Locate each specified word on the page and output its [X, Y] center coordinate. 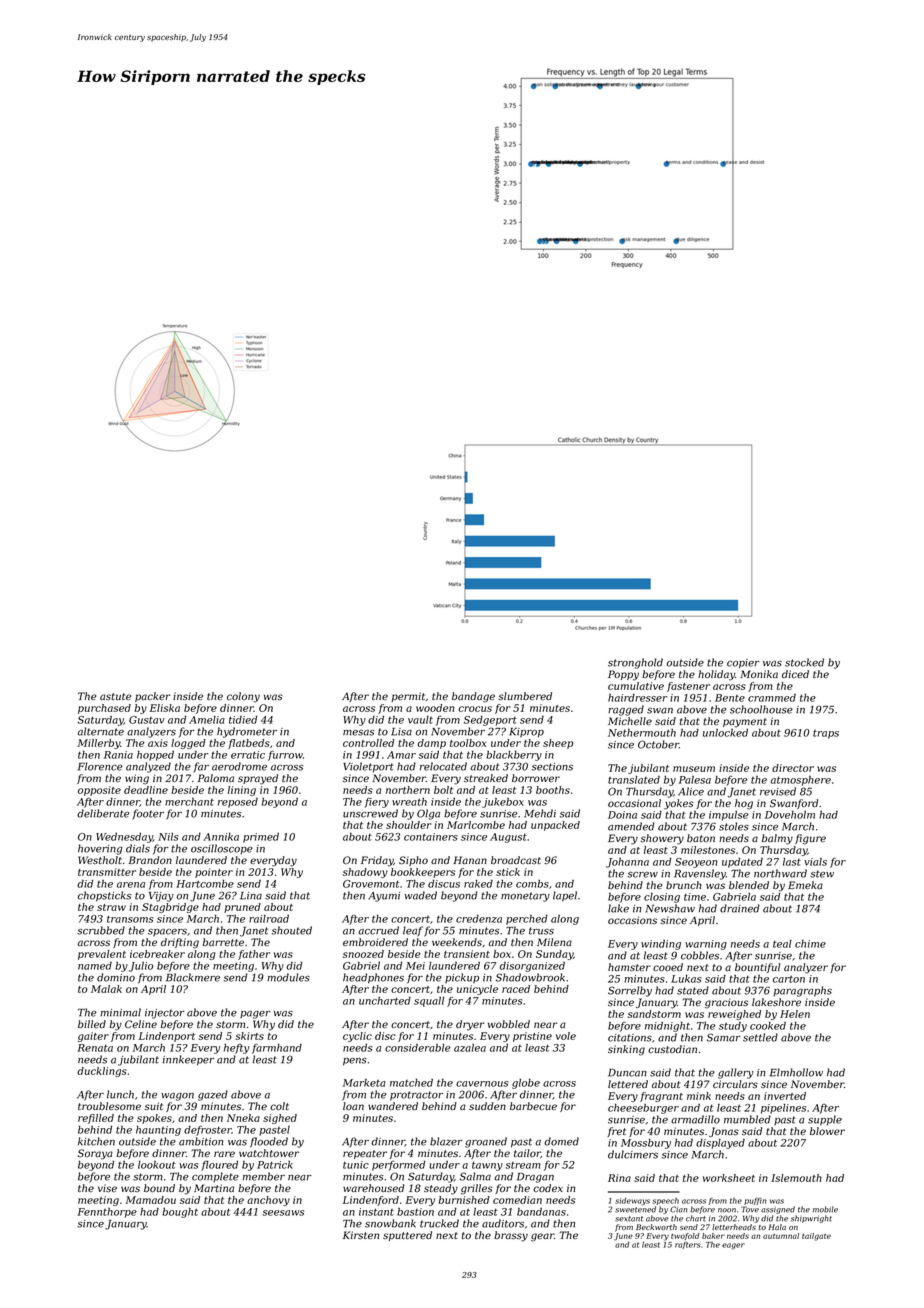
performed [398, 1166]
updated [742, 863]
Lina [251, 896]
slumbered [525, 696]
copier [743, 664]
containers [431, 837]
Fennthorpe [107, 1213]
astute [115, 696]
